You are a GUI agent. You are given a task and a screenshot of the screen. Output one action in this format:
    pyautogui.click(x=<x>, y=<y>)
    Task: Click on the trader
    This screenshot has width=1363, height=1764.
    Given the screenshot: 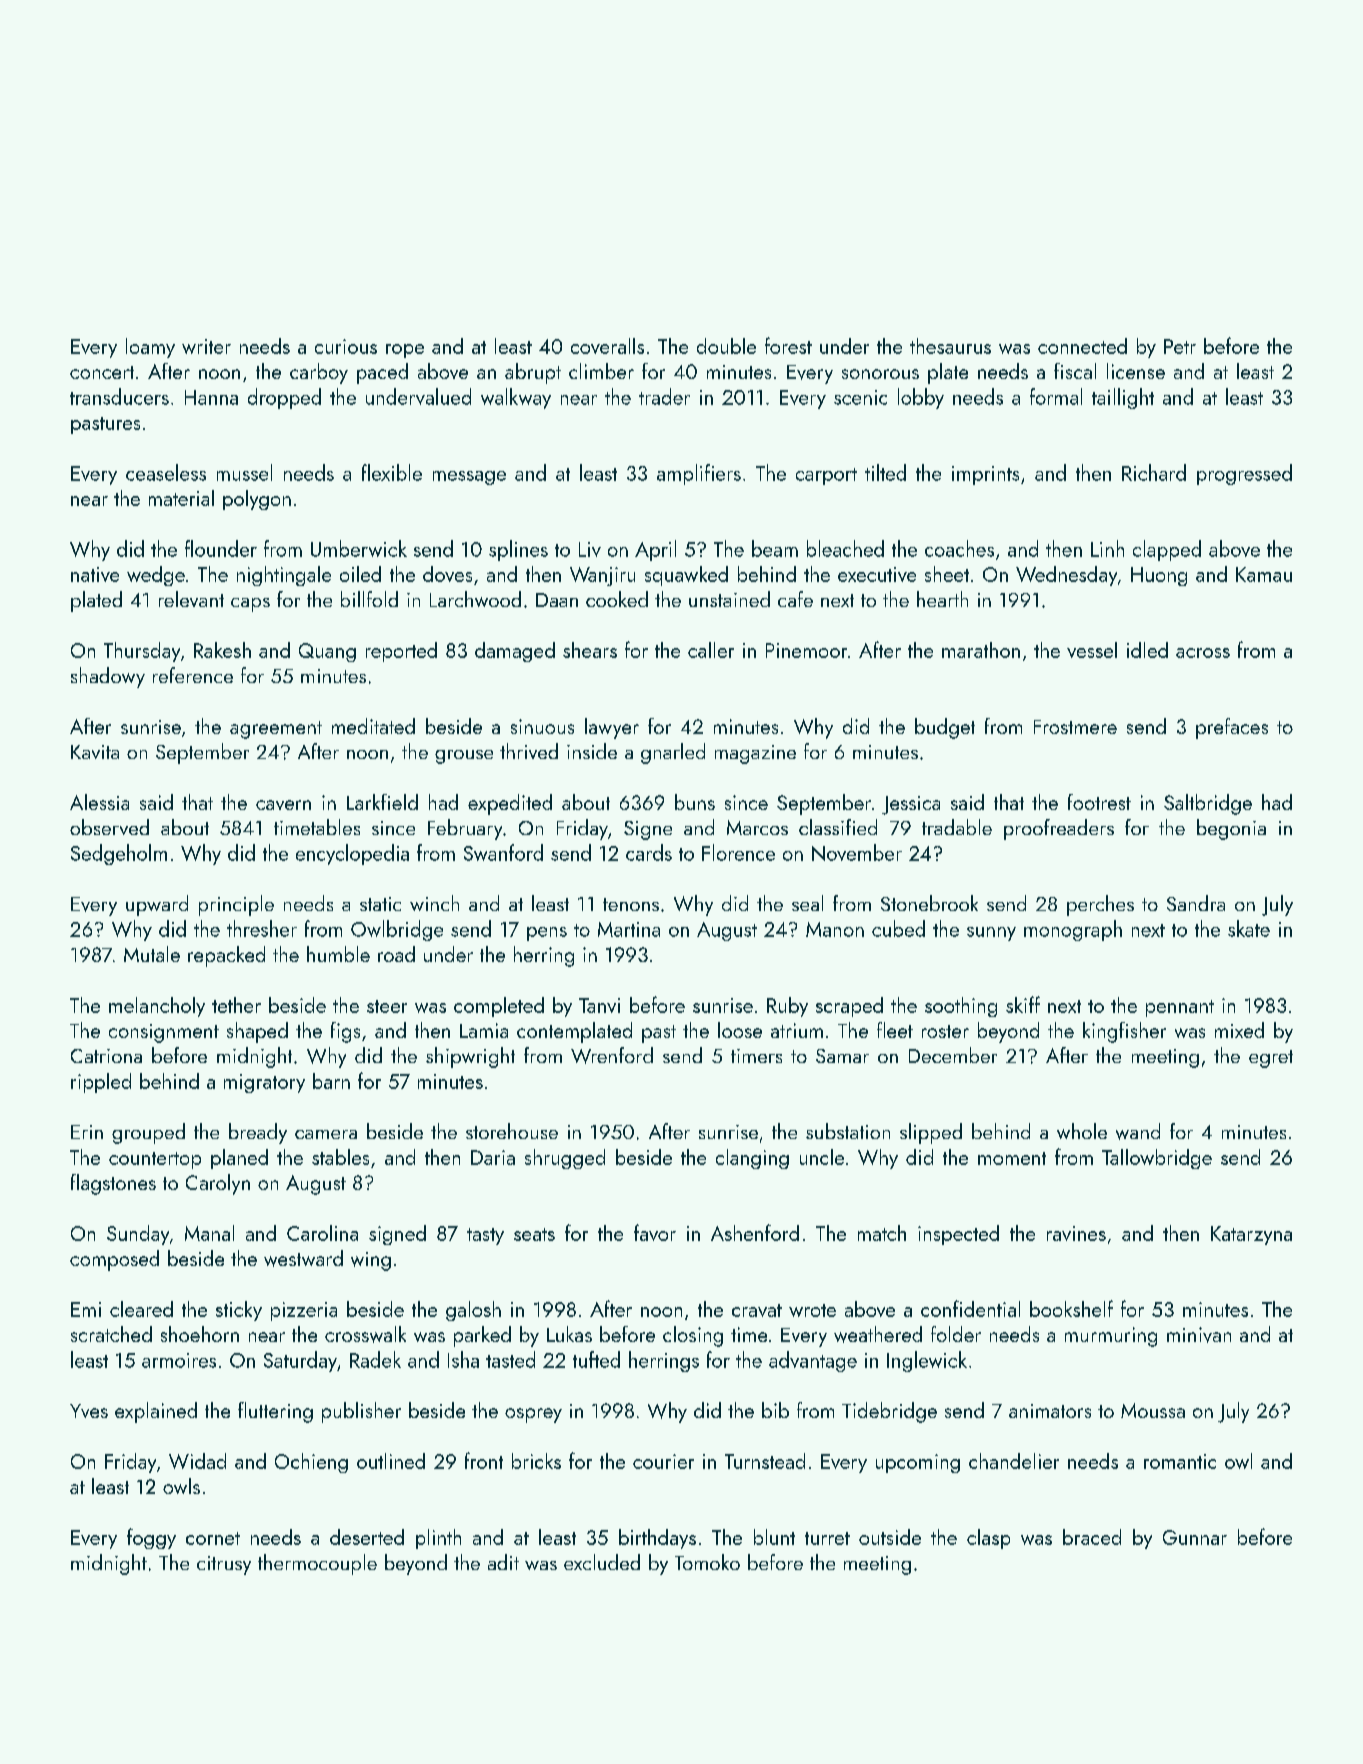 What is the action you would take?
    pyautogui.click(x=664, y=396)
